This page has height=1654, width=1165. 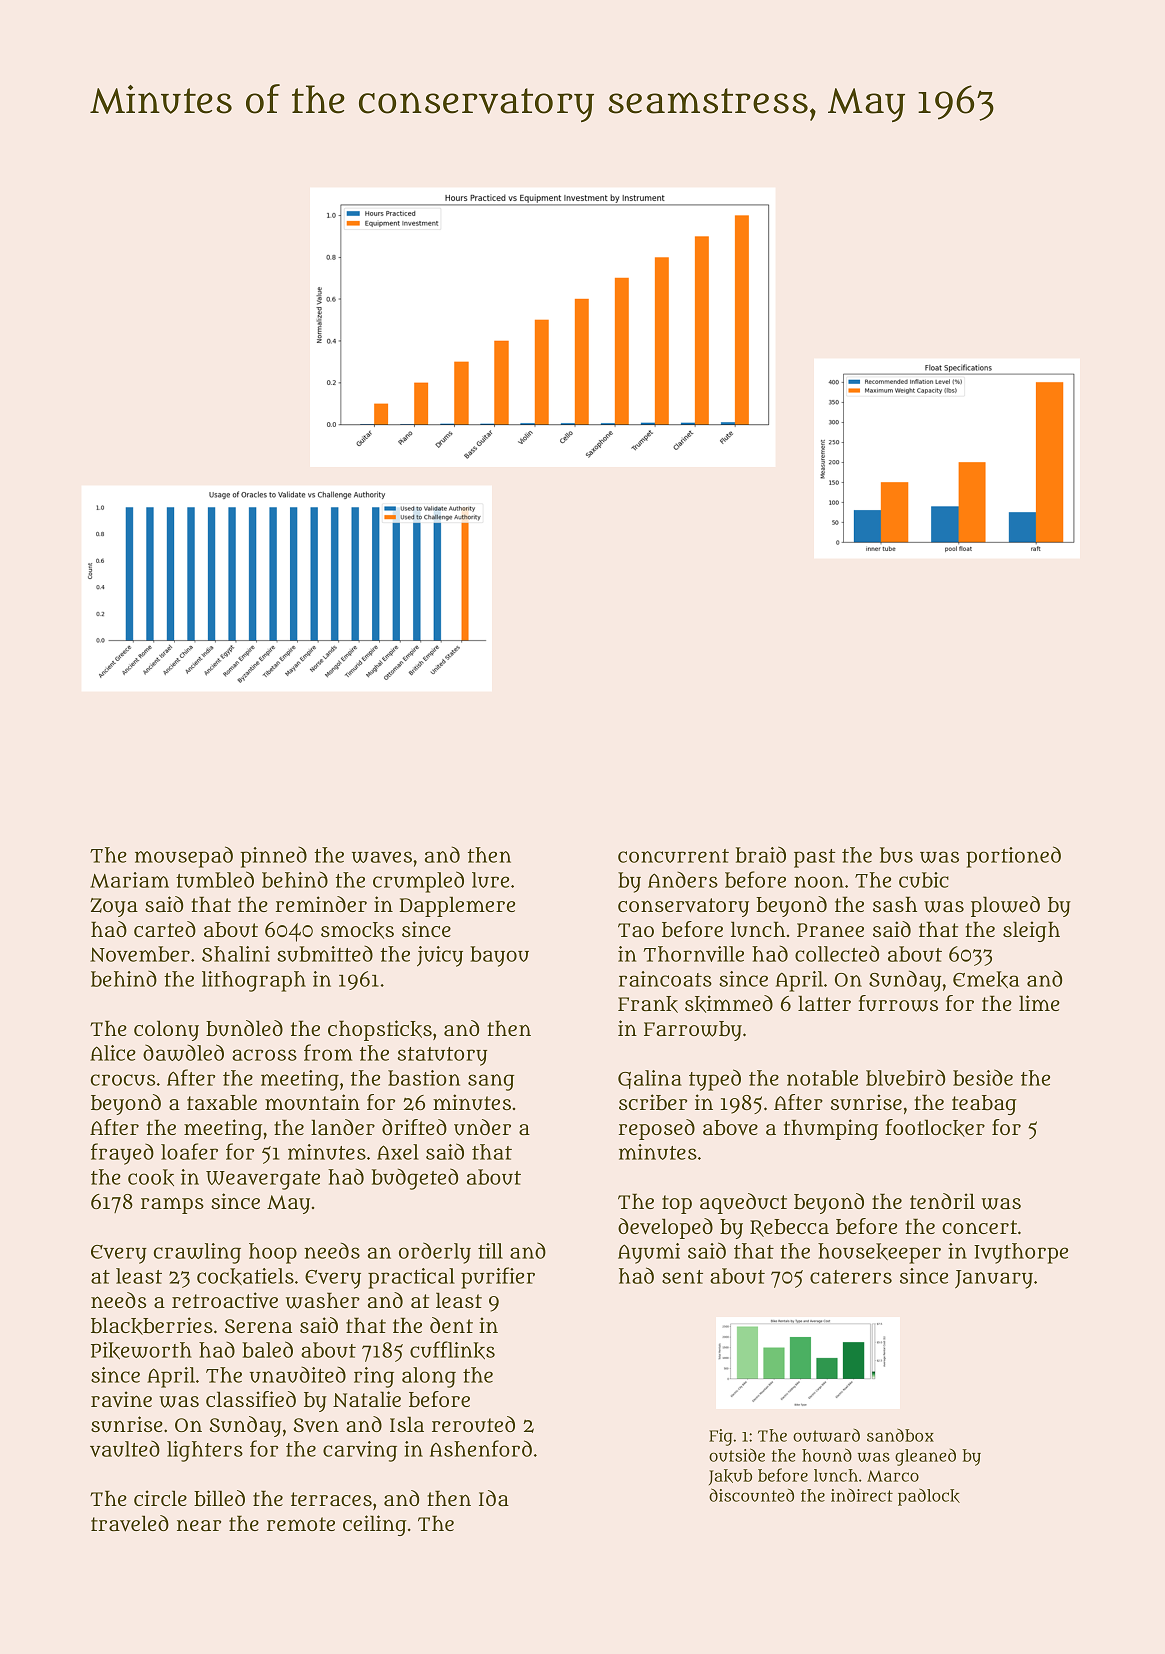 I want to click on lighters, so click(x=205, y=1451).
